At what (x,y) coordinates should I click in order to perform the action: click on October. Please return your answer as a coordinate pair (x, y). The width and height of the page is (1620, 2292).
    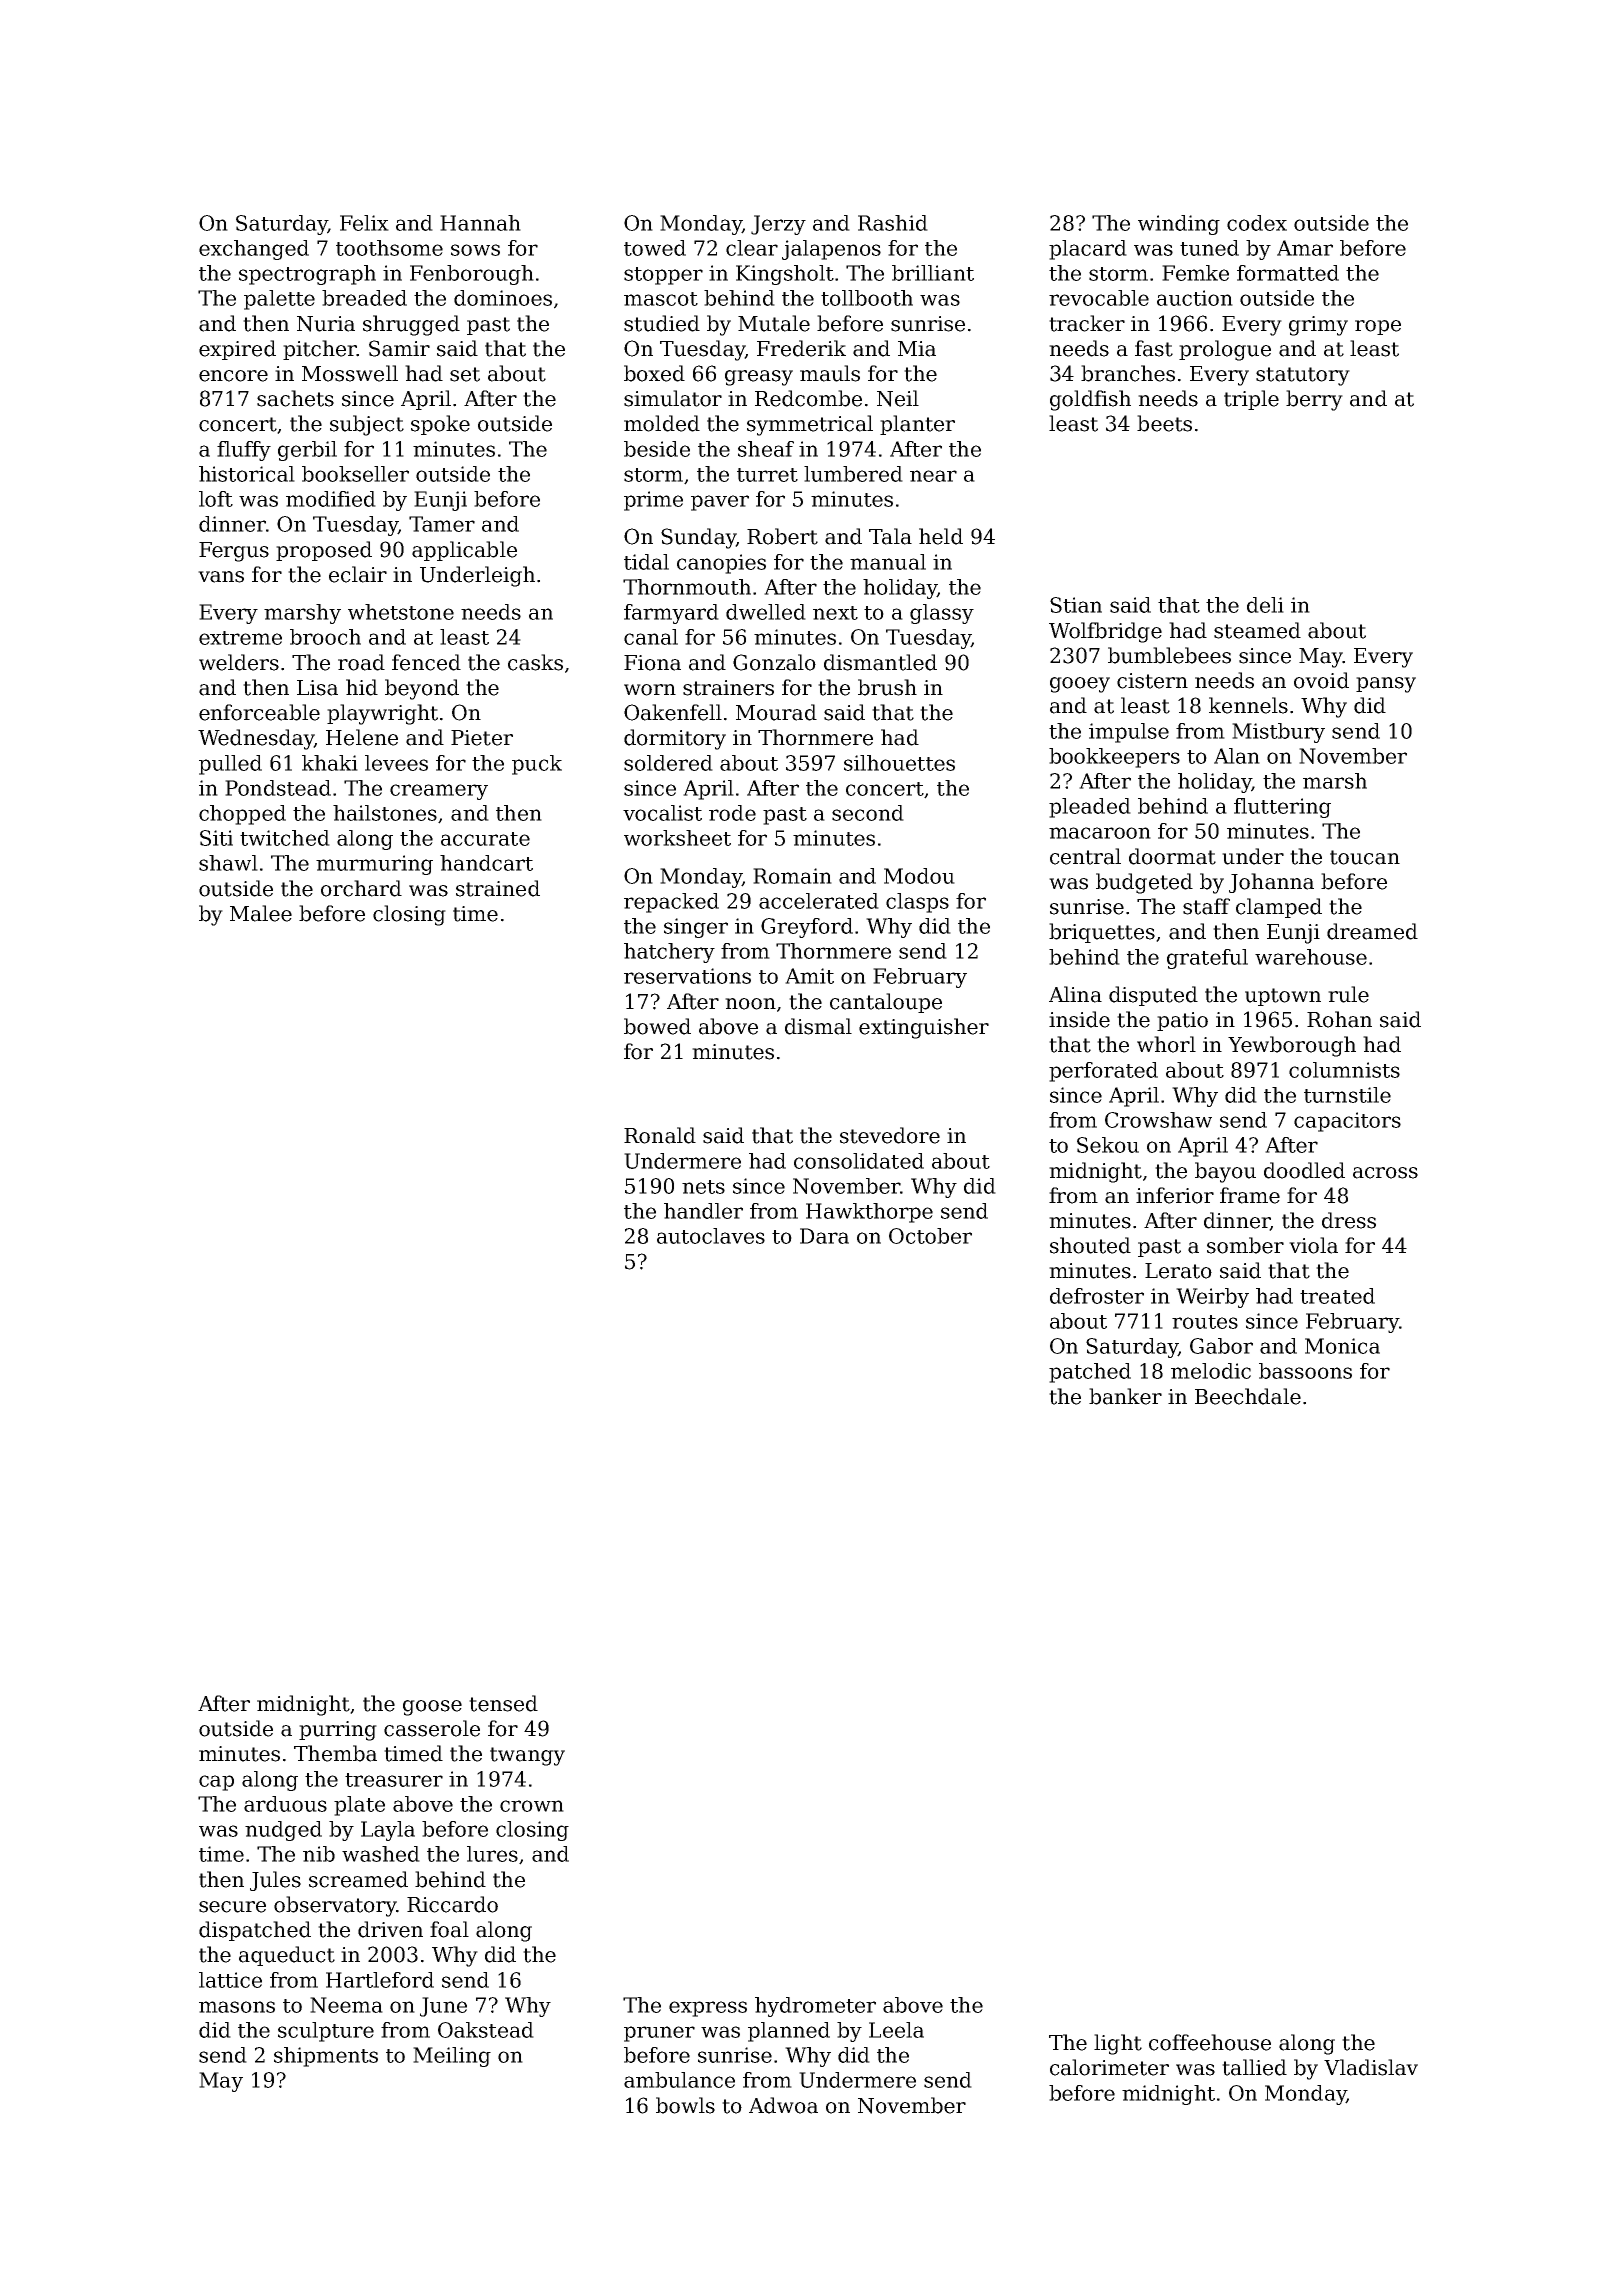
    Looking at the image, I should click on (930, 1236).
